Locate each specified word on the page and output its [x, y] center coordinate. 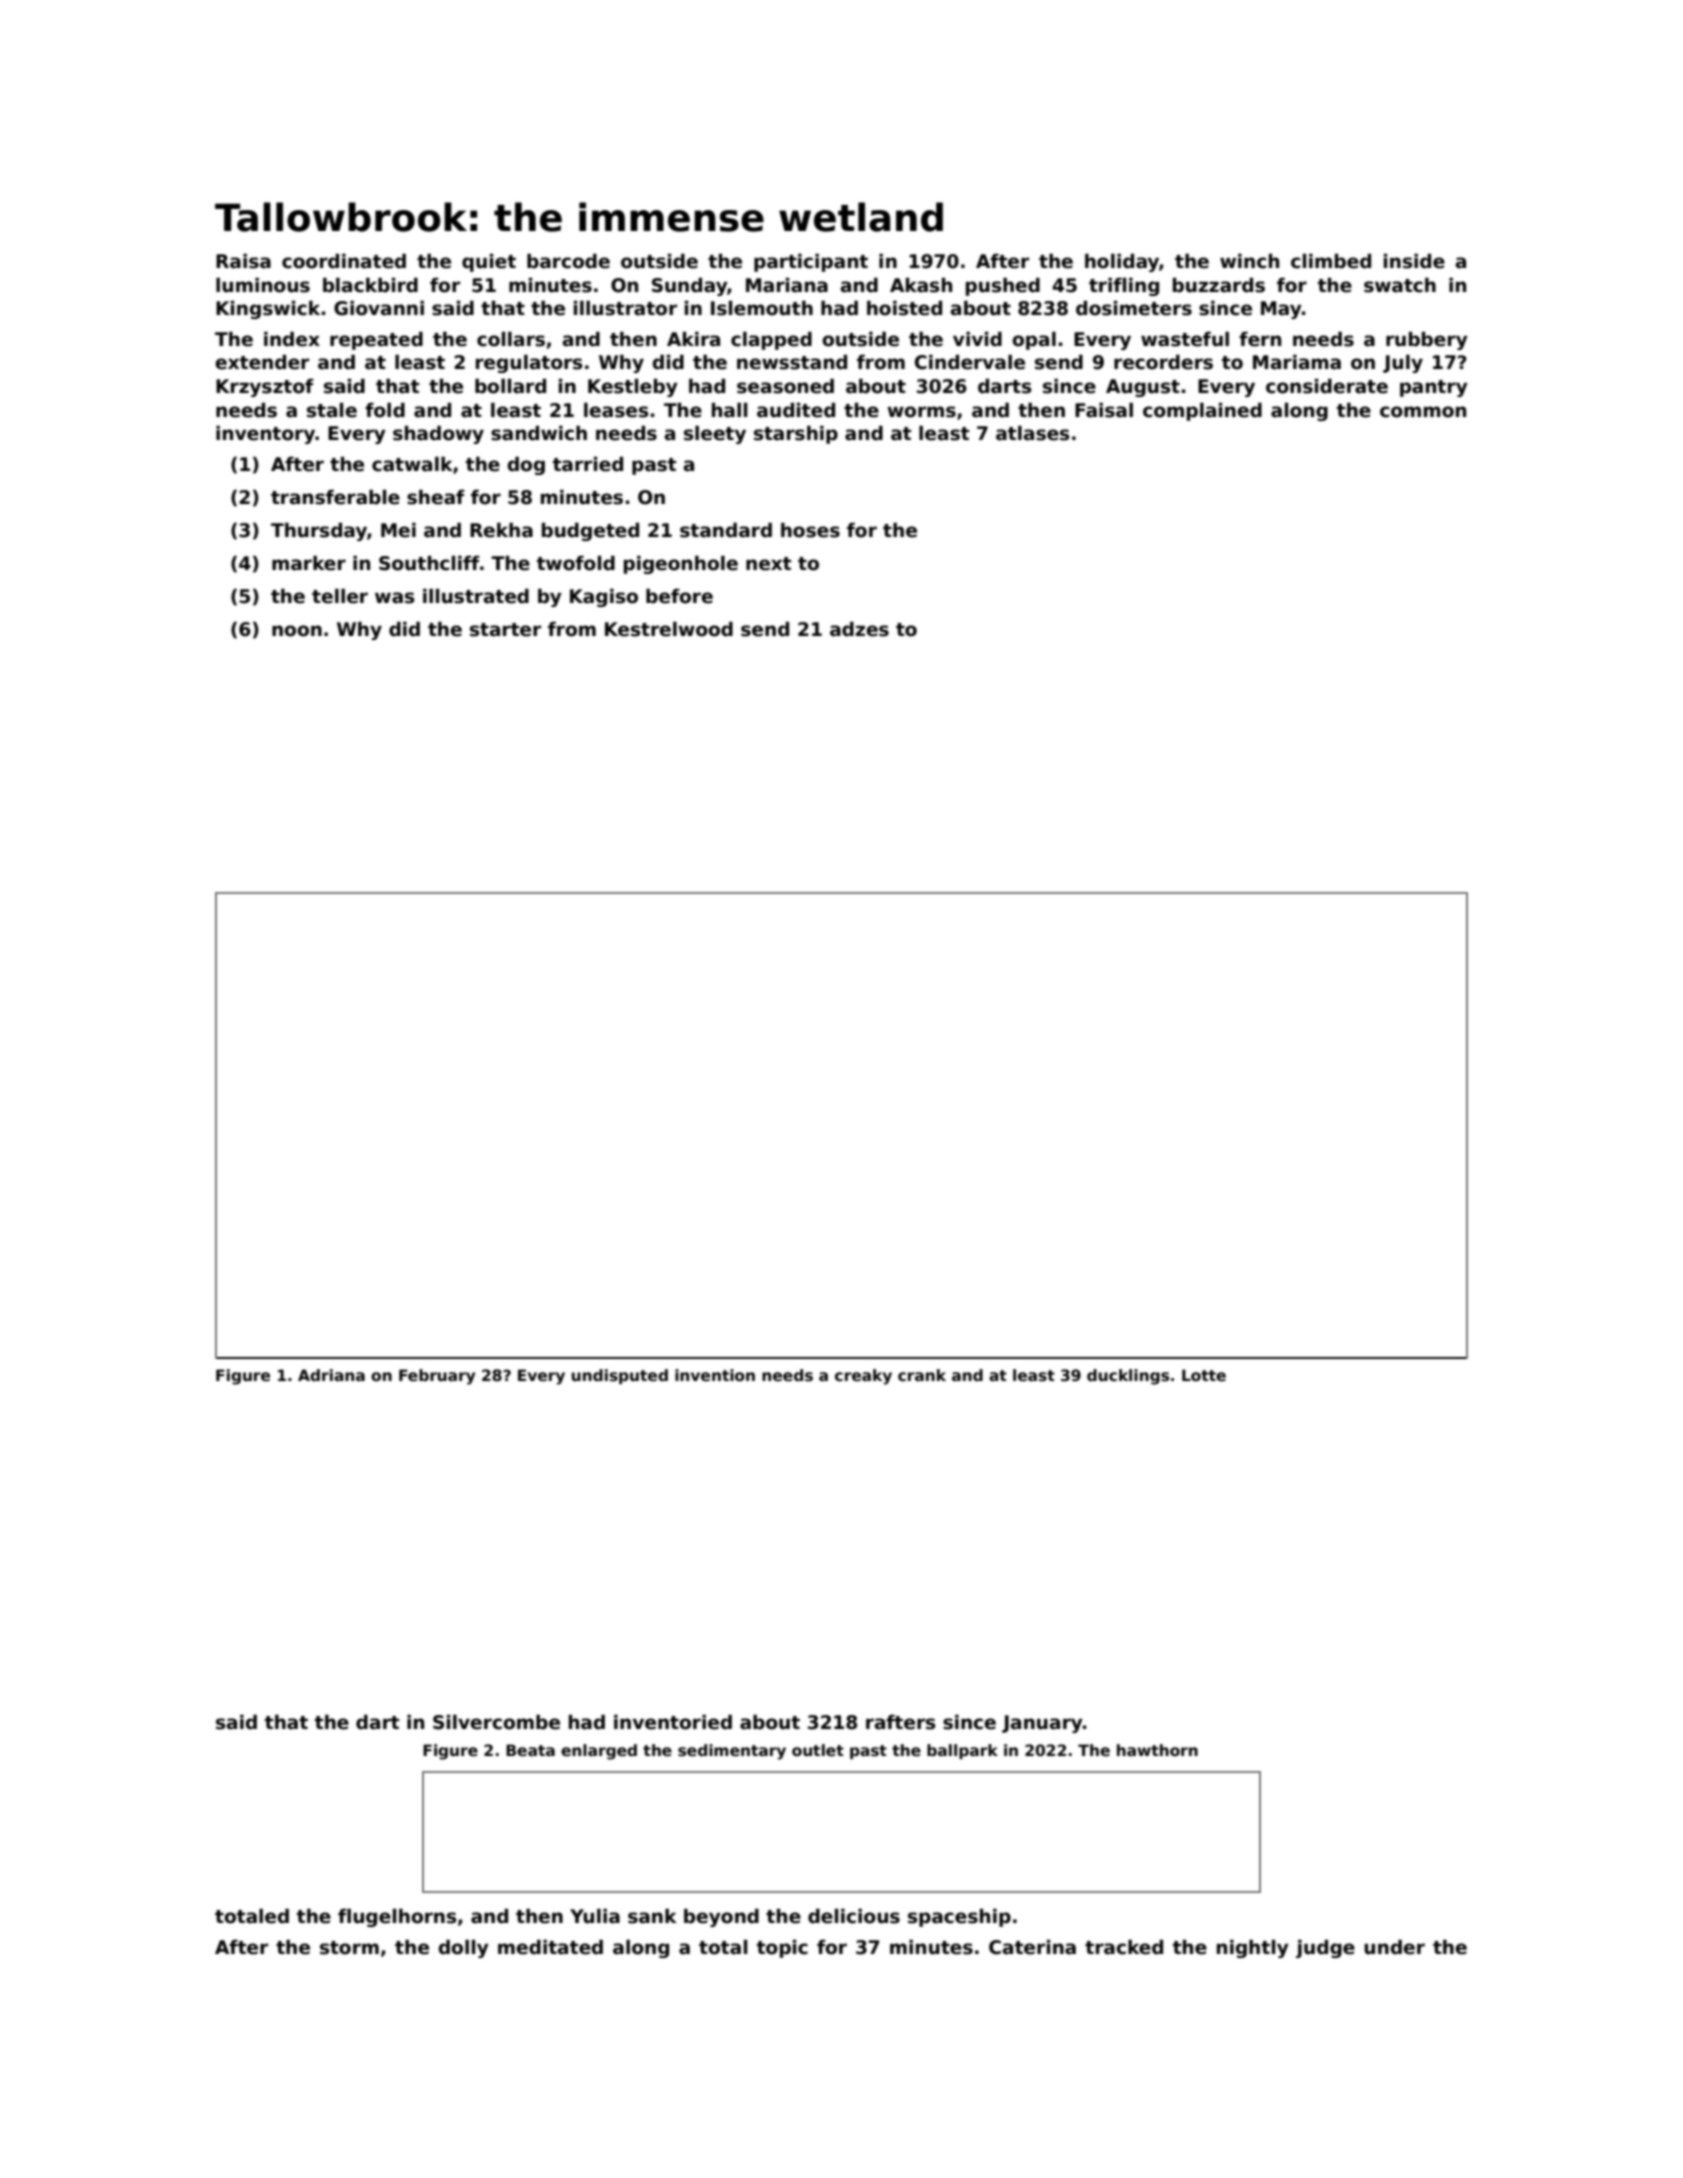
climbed [1331, 261]
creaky [863, 1377]
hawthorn [1157, 1750]
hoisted [904, 308]
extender [262, 362]
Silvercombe [496, 1722]
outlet [818, 1750]
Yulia [595, 1916]
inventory [265, 434]
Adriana [331, 1375]
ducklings [1128, 1377]
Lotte [1204, 1375]
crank [922, 1375]
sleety [715, 434]
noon [297, 631]
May [1281, 310]
